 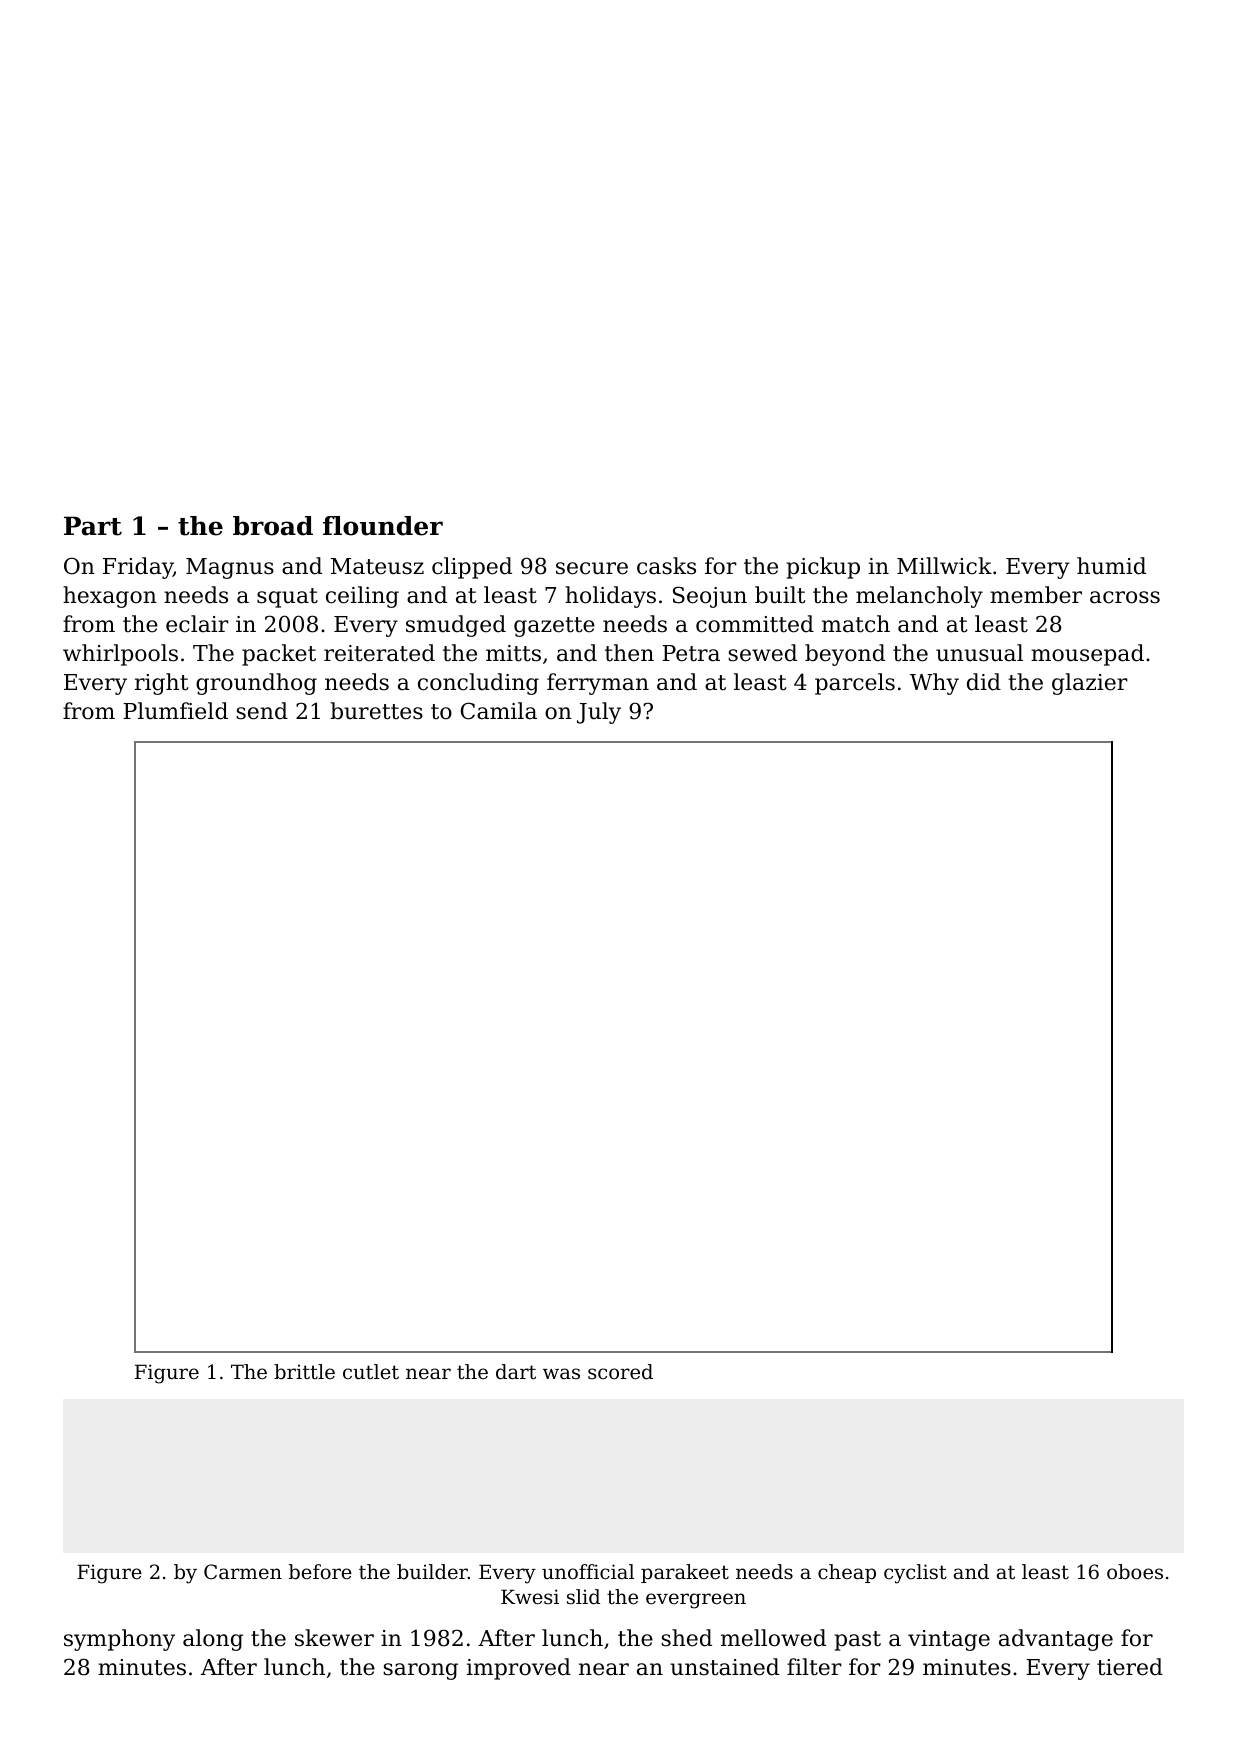 What do you see at coordinates (1135, 1572) in the screenshot?
I see `oboes` at bounding box center [1135, 1572].
